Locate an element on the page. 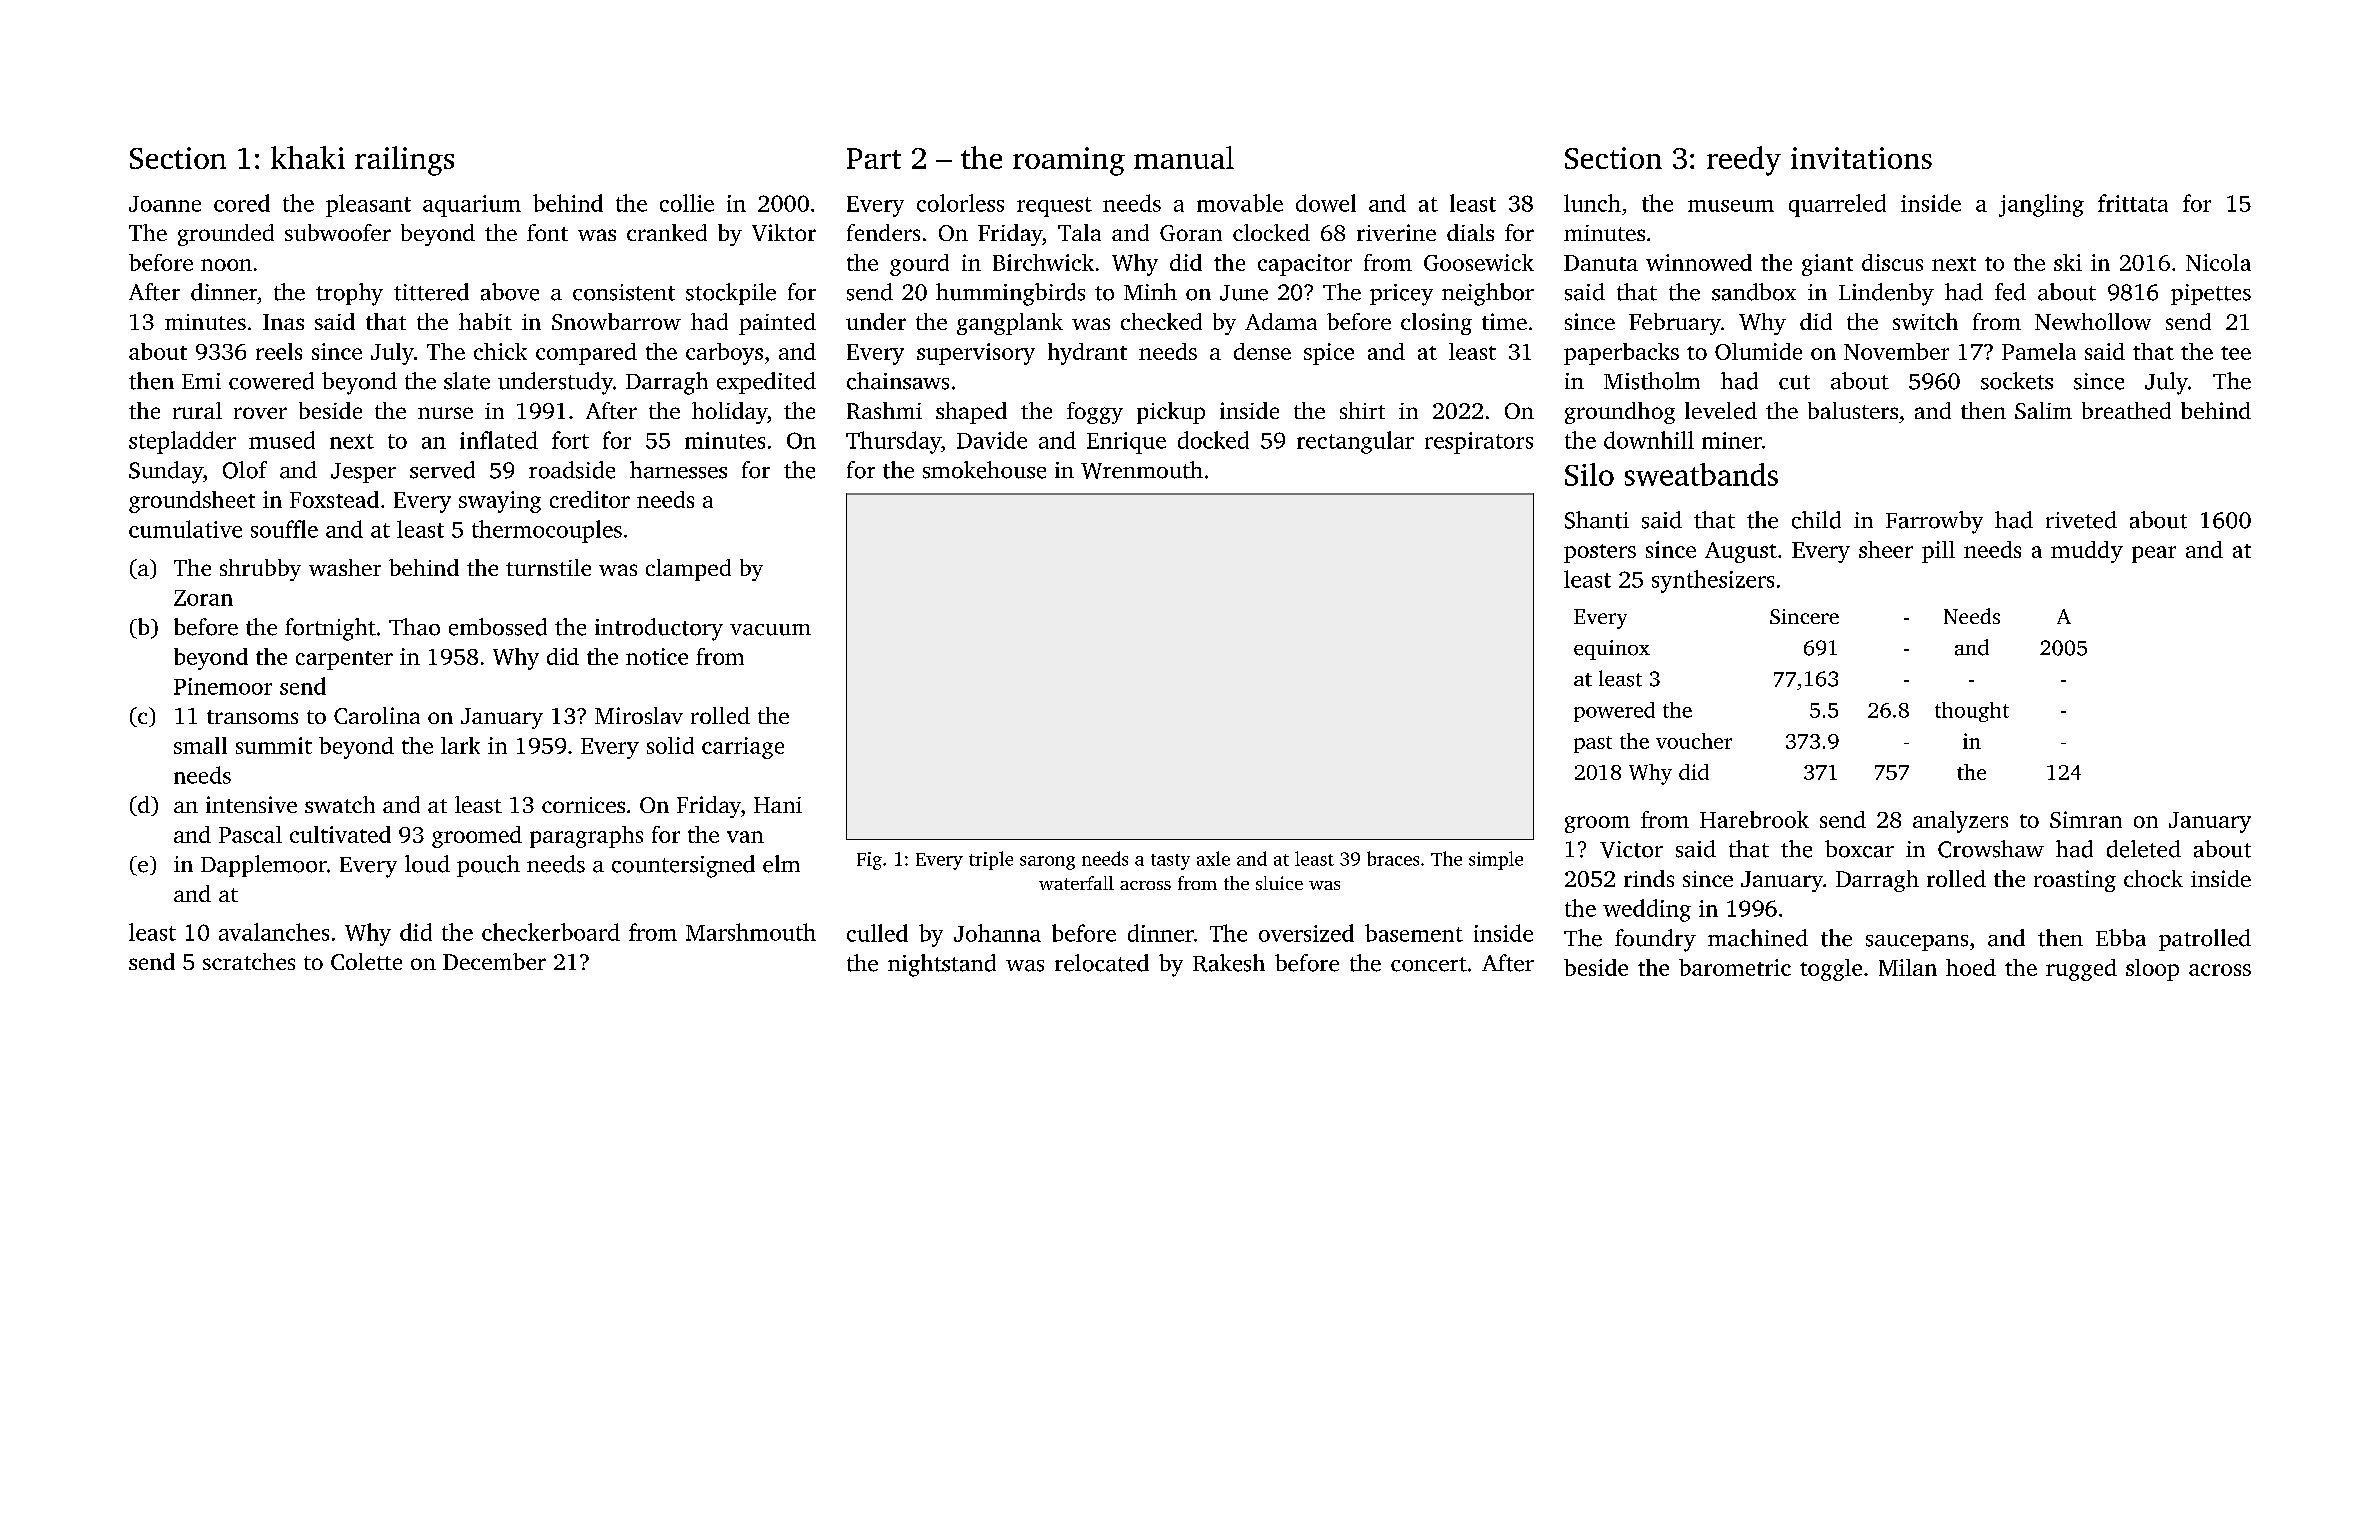  voucher is located at coordinates (1694, 741).
